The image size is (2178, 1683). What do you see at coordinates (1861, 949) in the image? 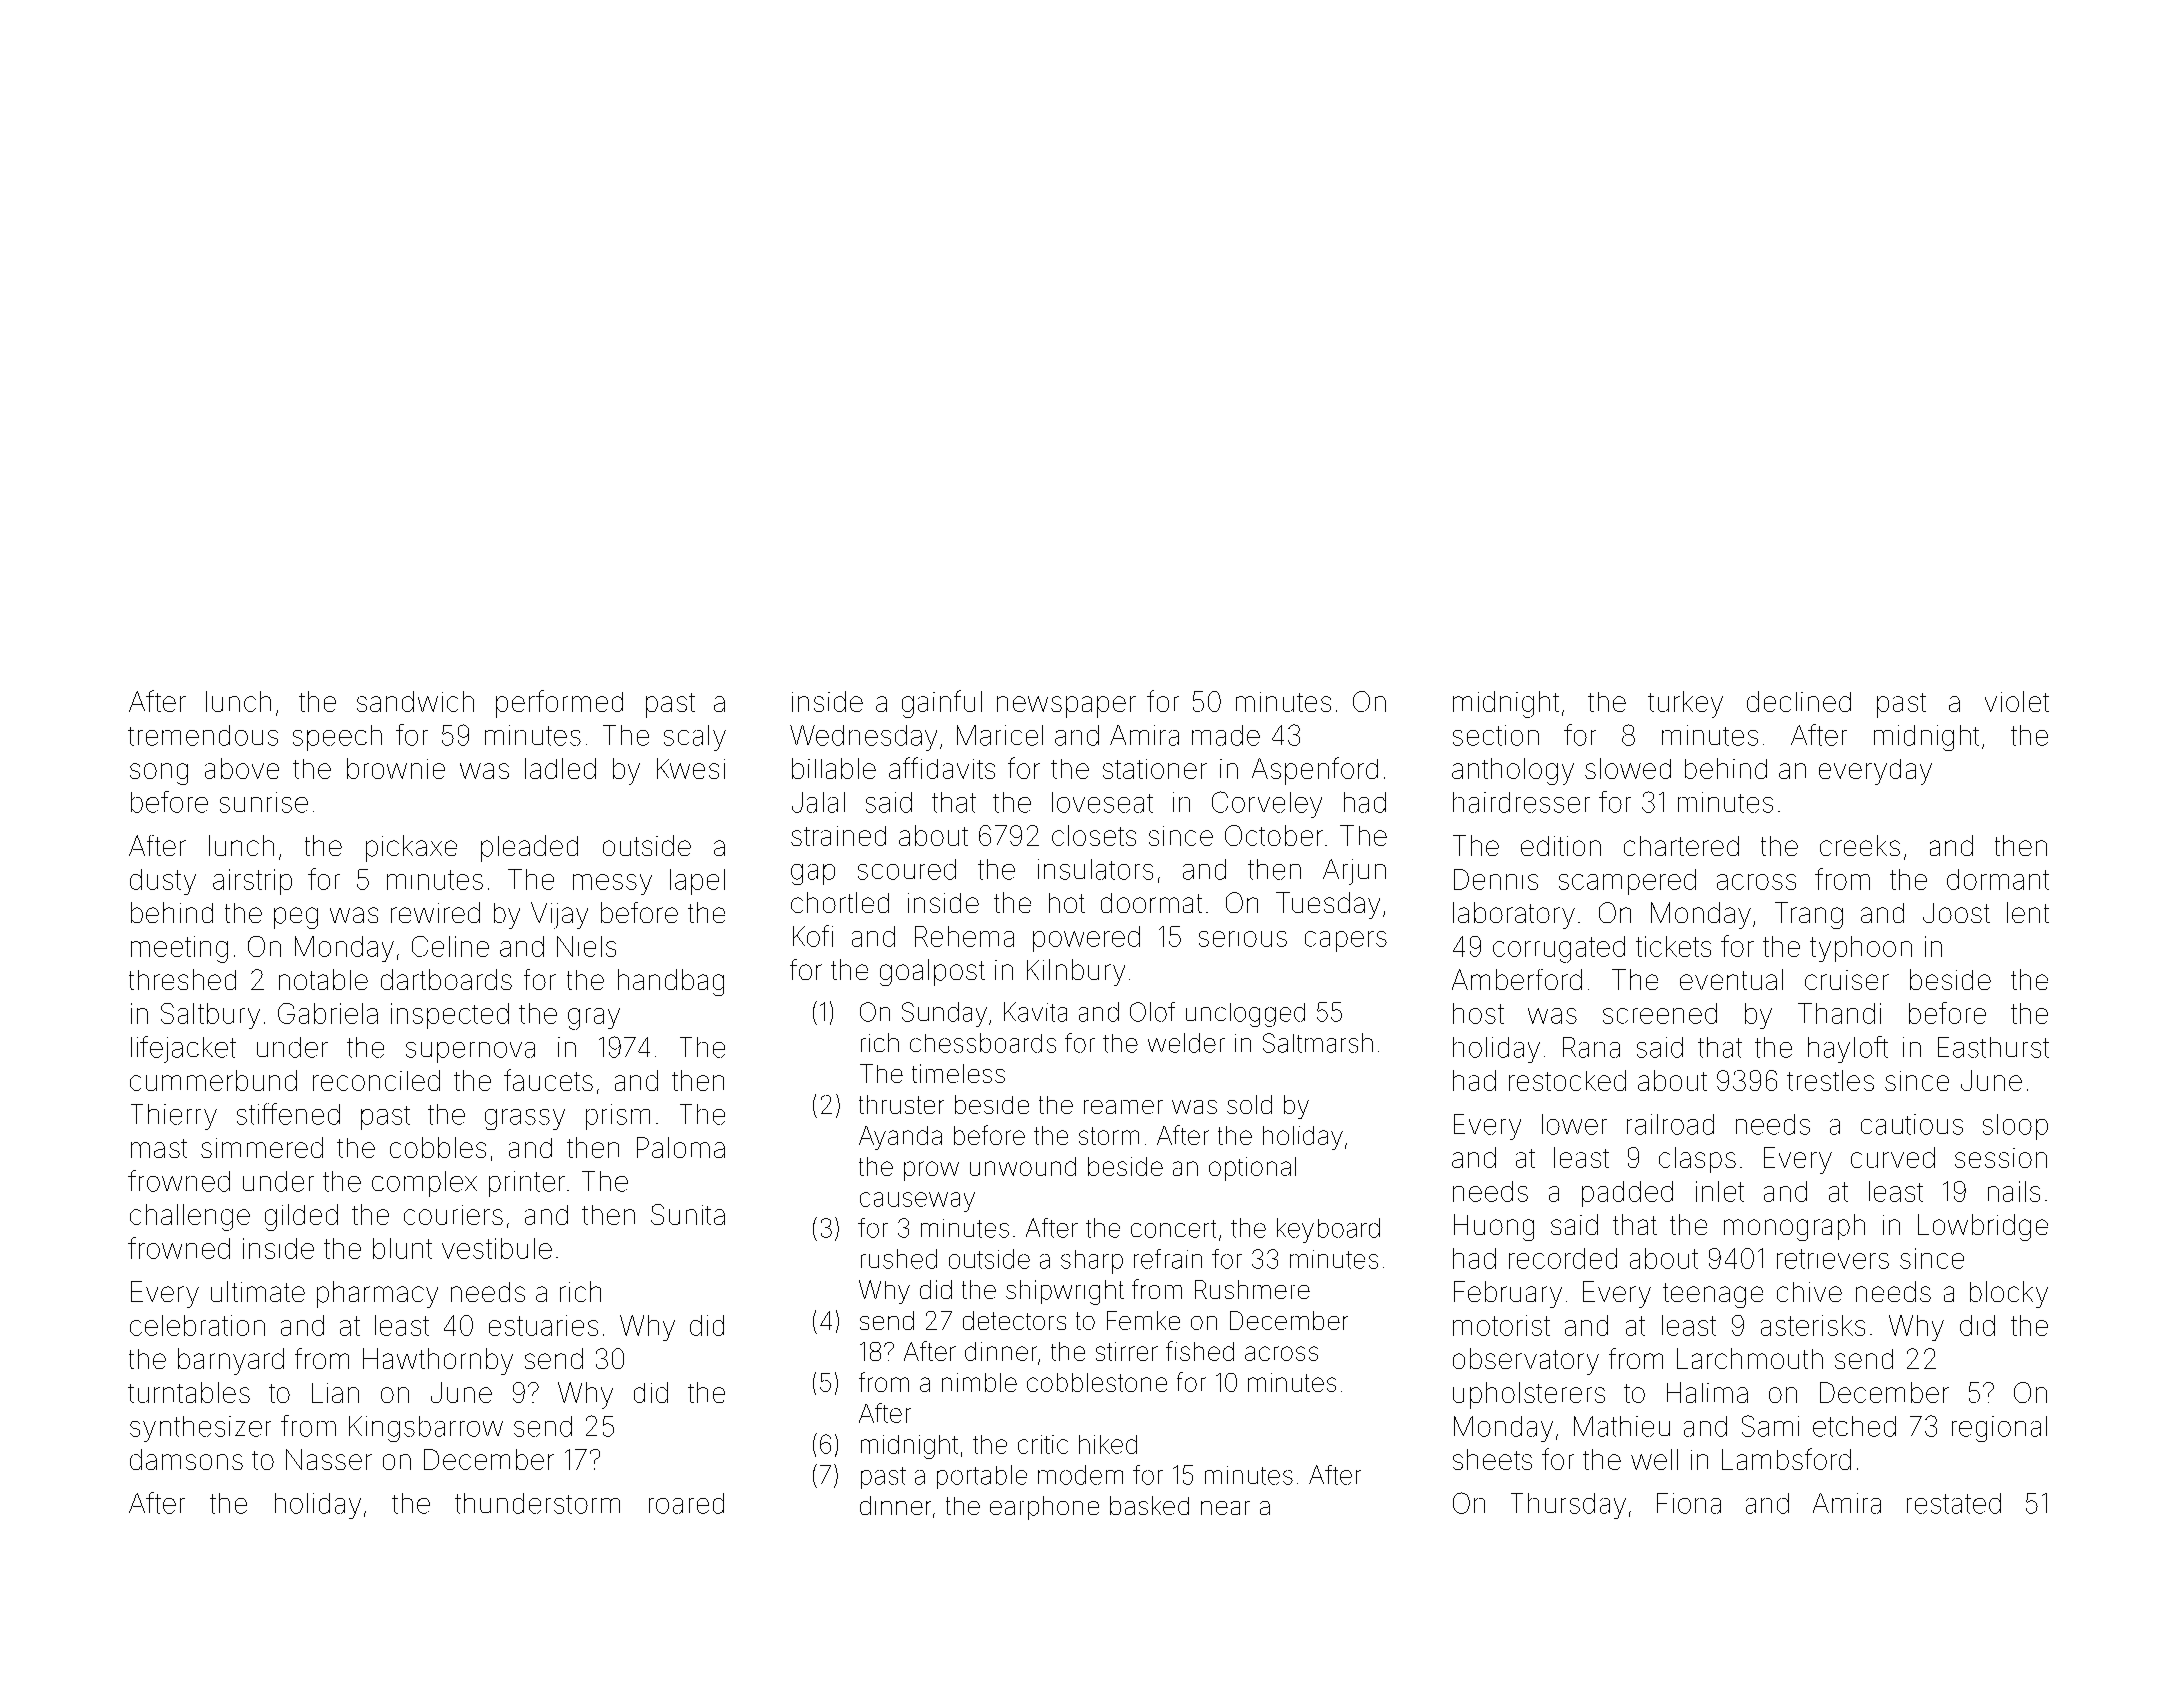
I see `typhoon` at bounding box center [1861, 949].
